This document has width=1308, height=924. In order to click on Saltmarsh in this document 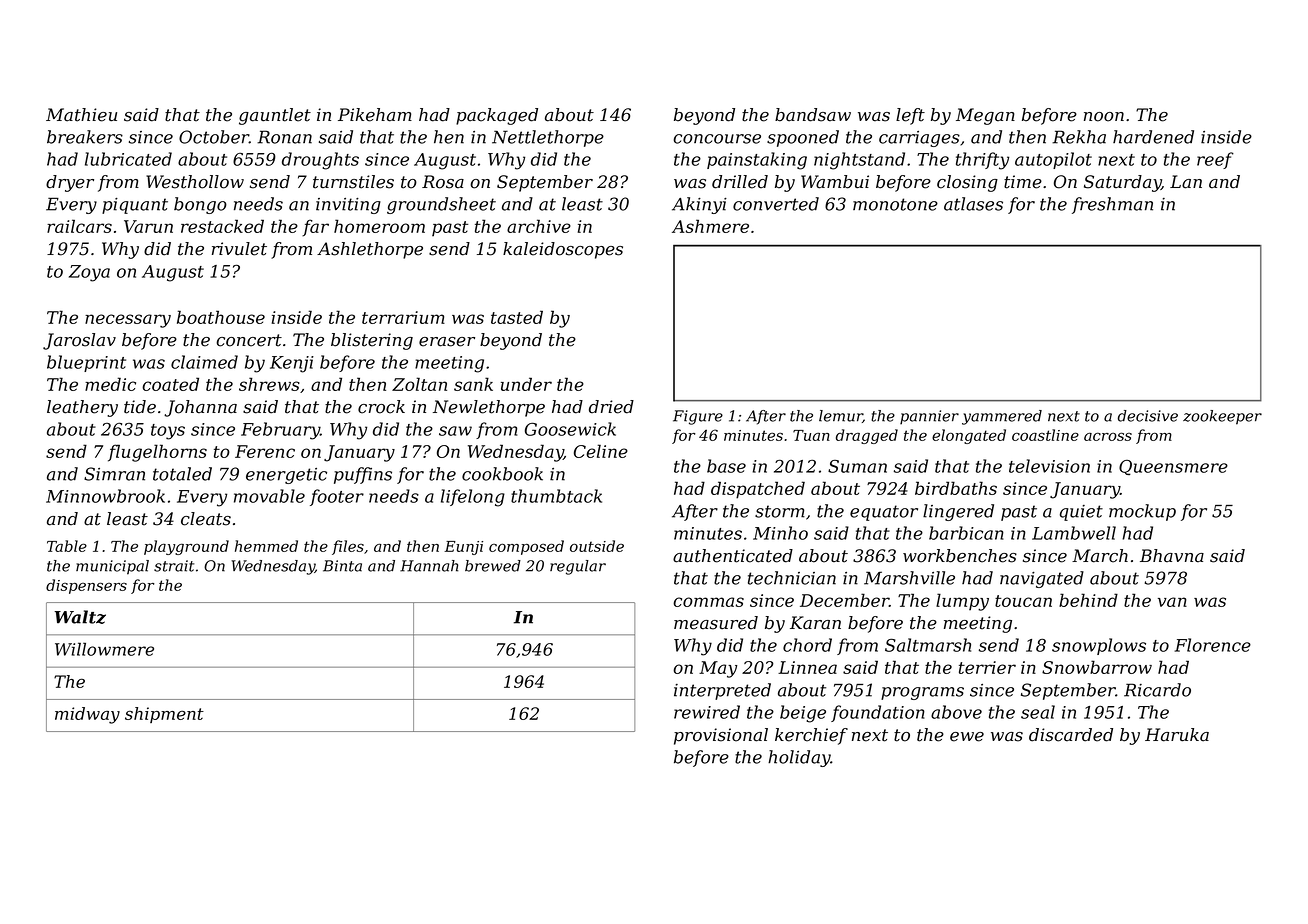, I will do `click(928, 645)`.
